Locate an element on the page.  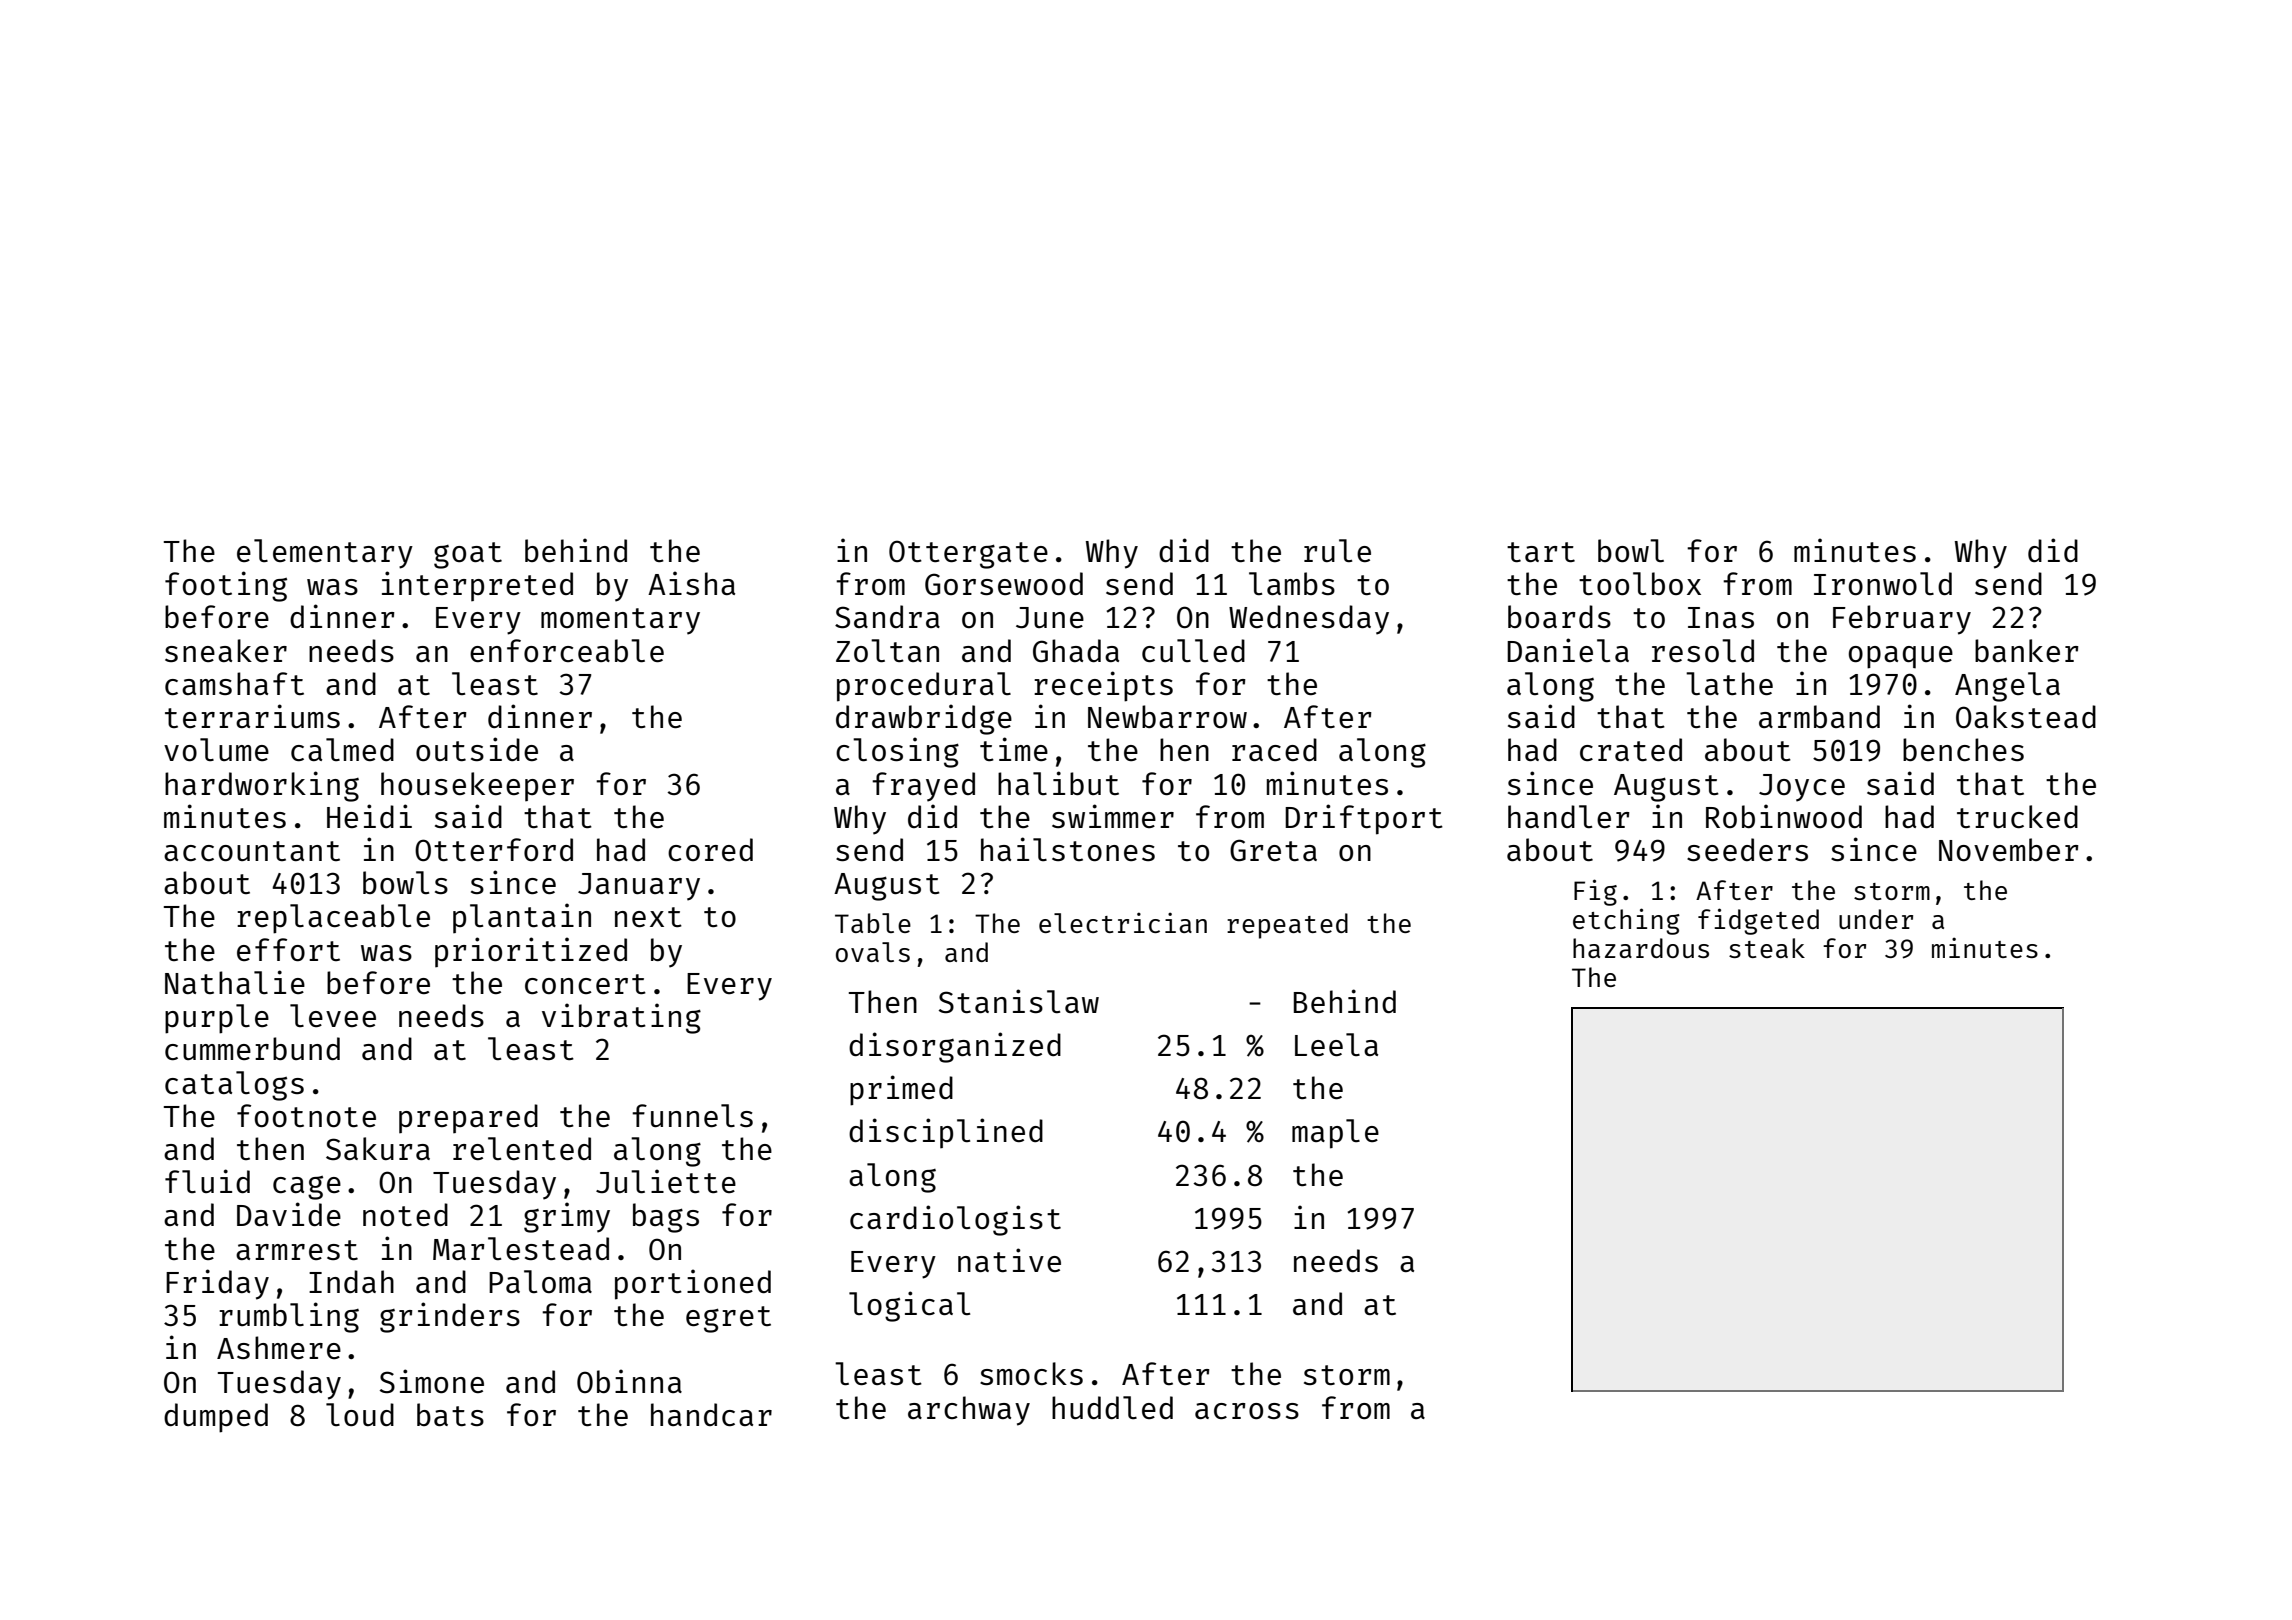
across is located at coordinates (1247, 1411).
